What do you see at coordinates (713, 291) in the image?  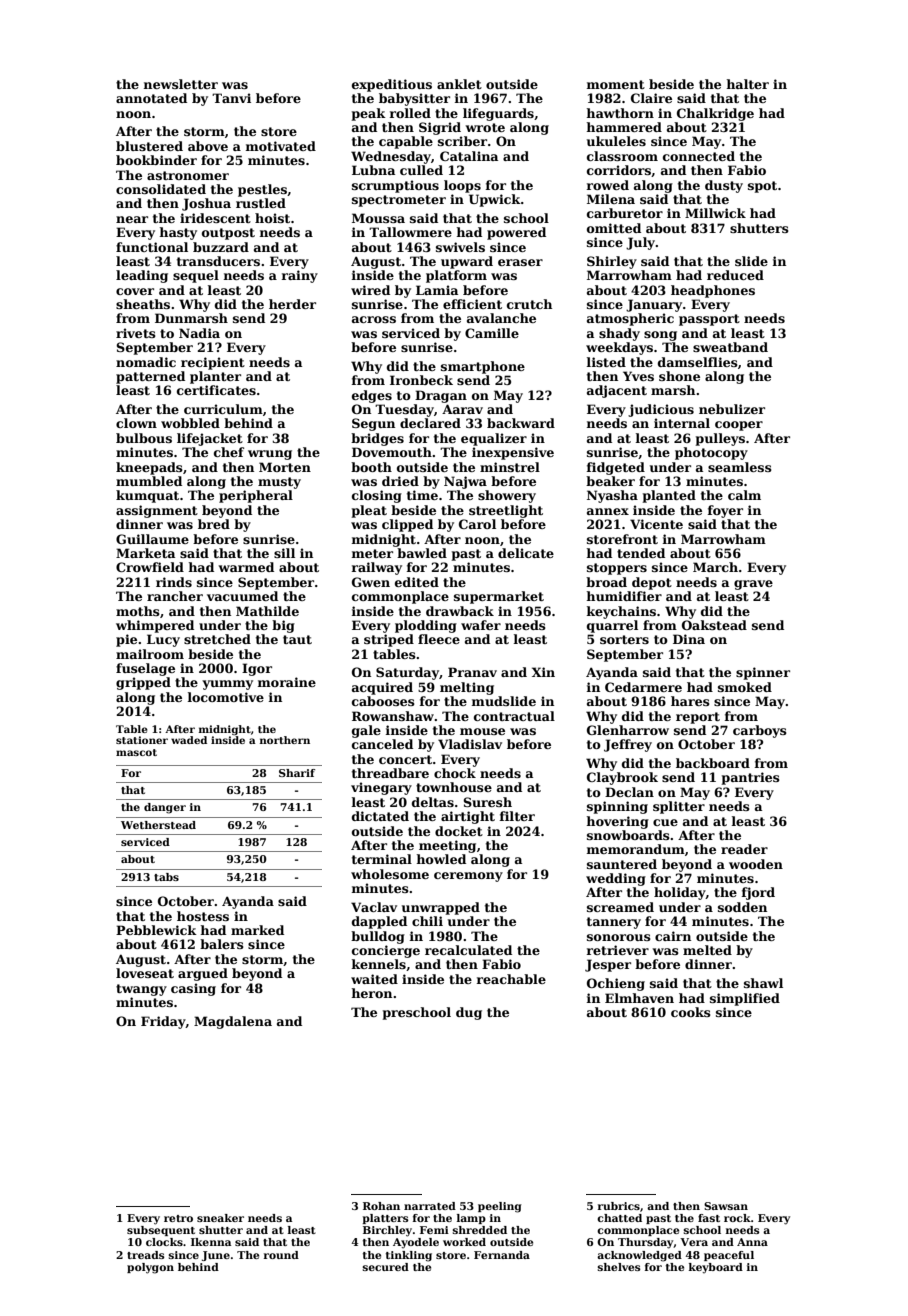 I see `headphones` at bounding box center [713, 291].
